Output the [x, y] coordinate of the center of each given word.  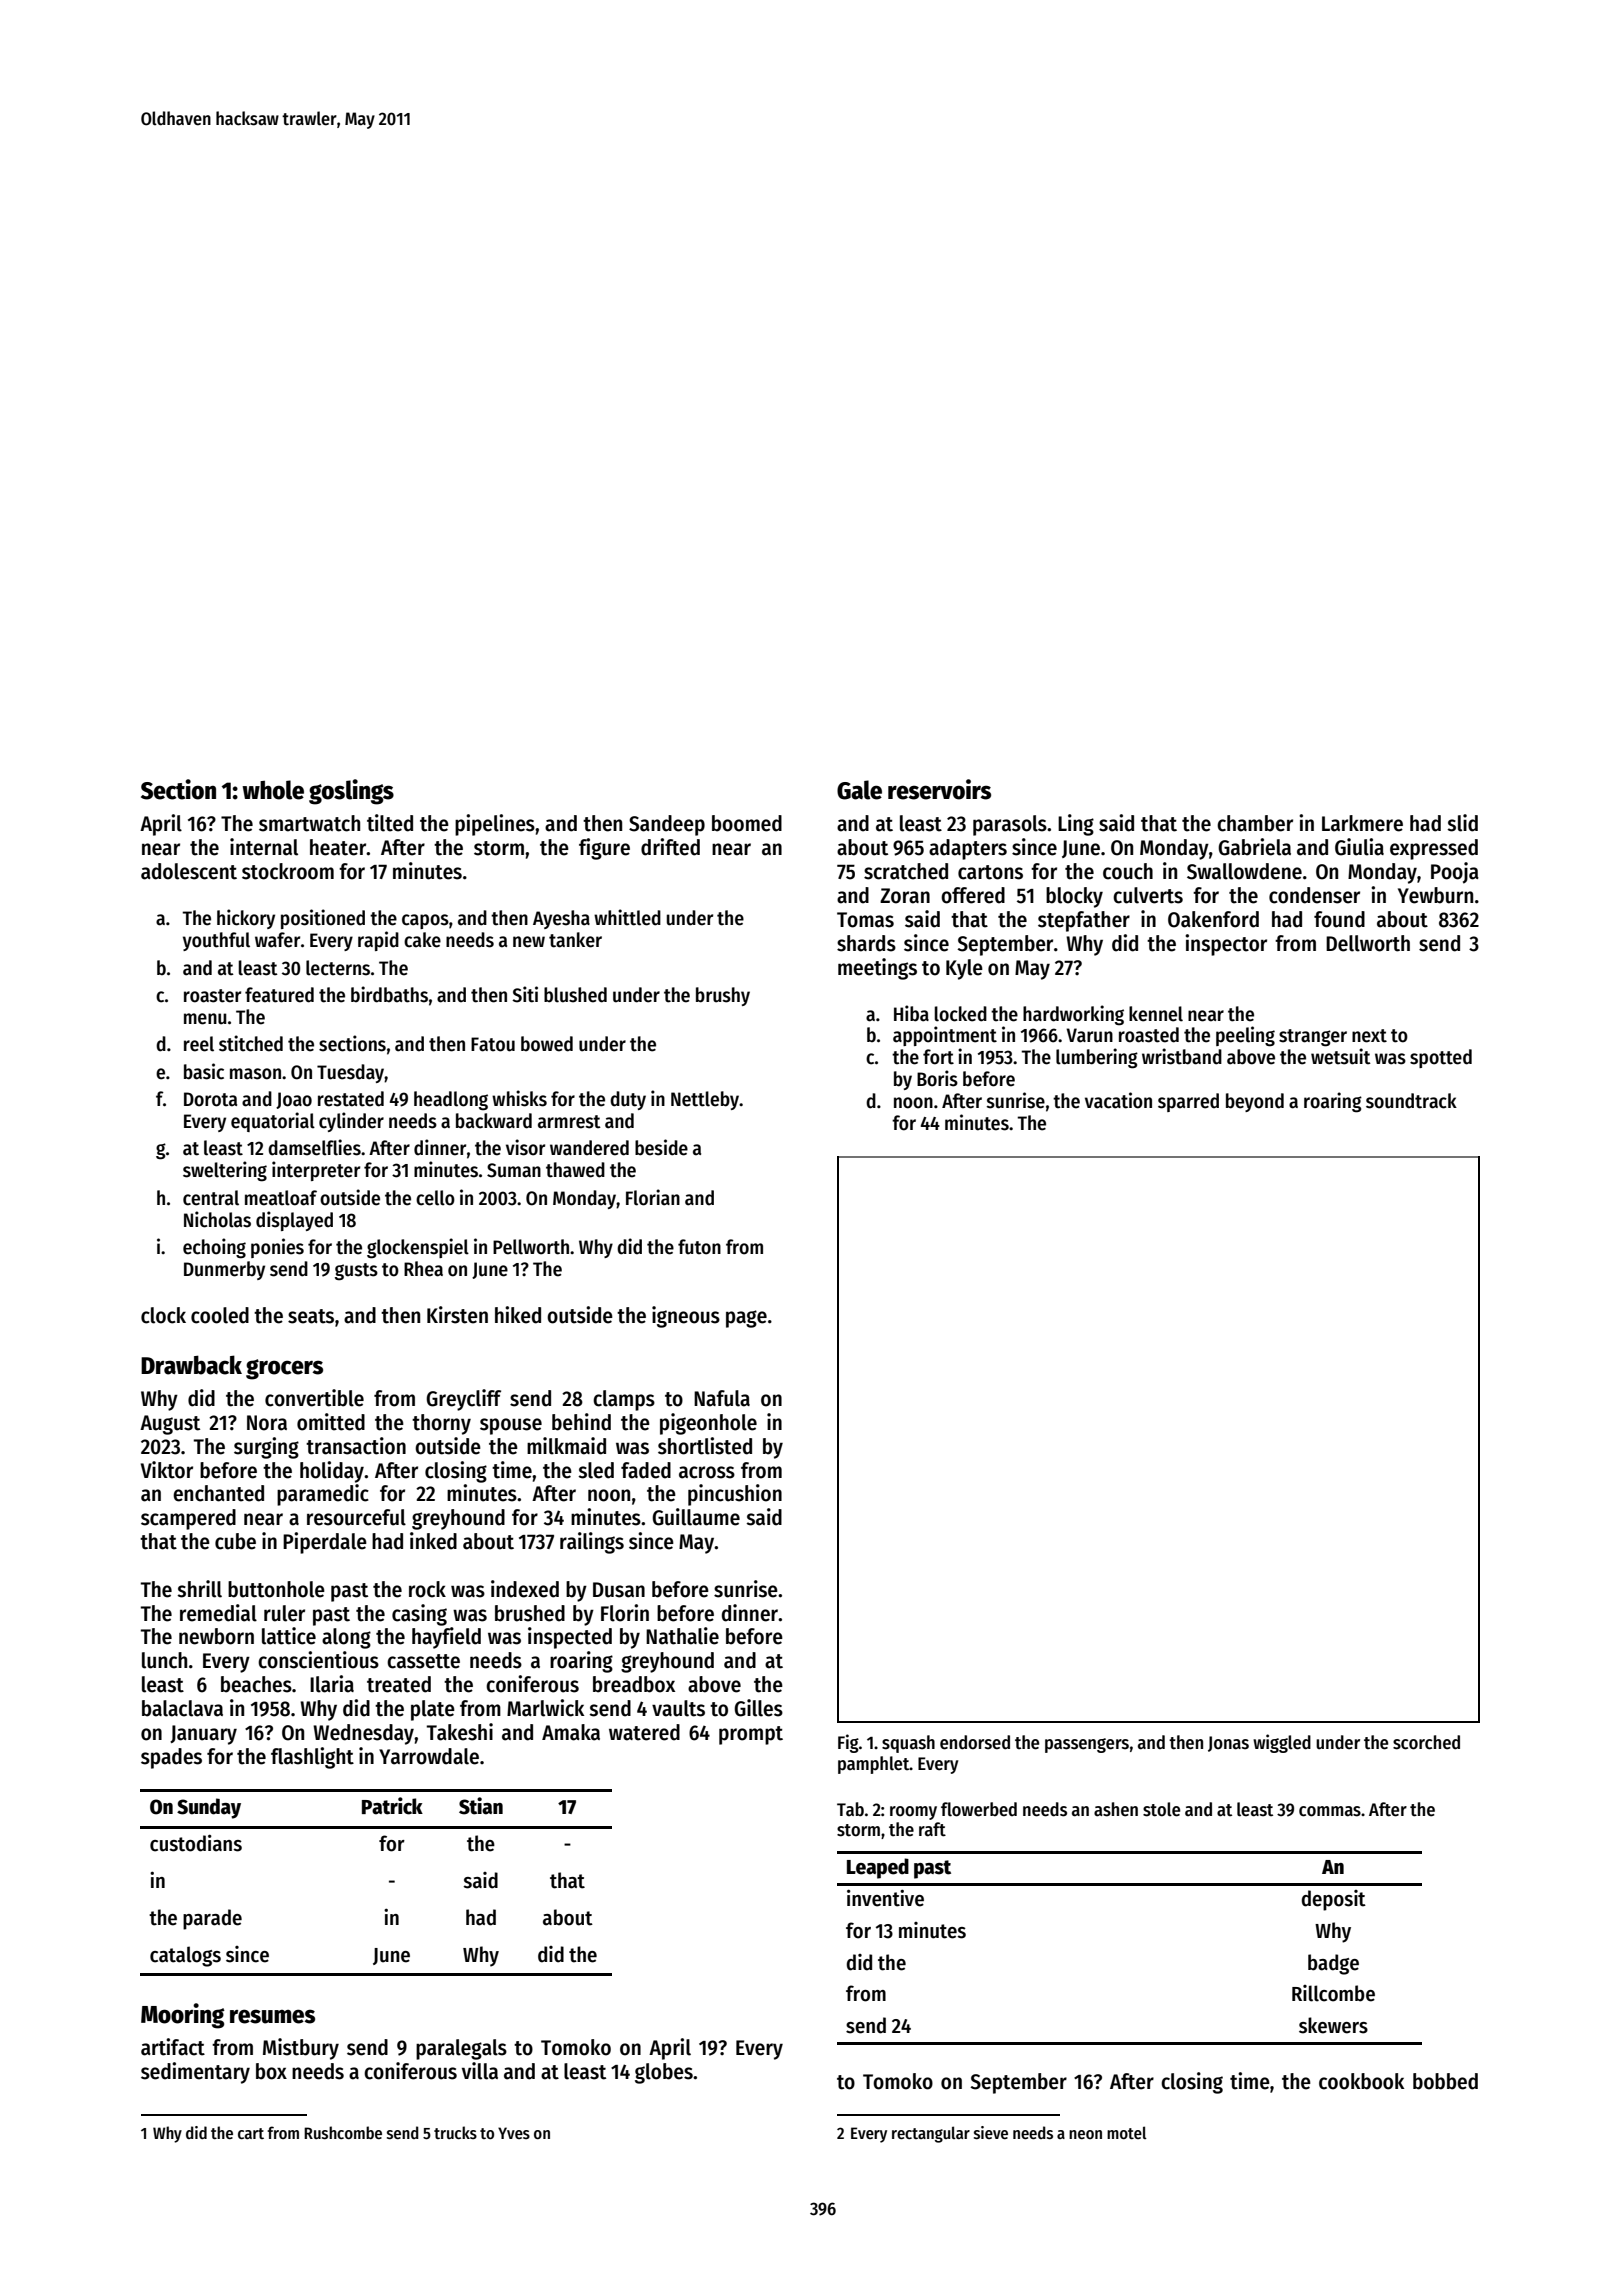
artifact [173, 2047]
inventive [885, 1898]
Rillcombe [1333, 1993]
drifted [670, 847]
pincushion [735, 1495]
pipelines [495, 825]
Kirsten [457, 1315]
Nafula [722, 1398]
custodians [196, 1843]
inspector [1226, 945]
